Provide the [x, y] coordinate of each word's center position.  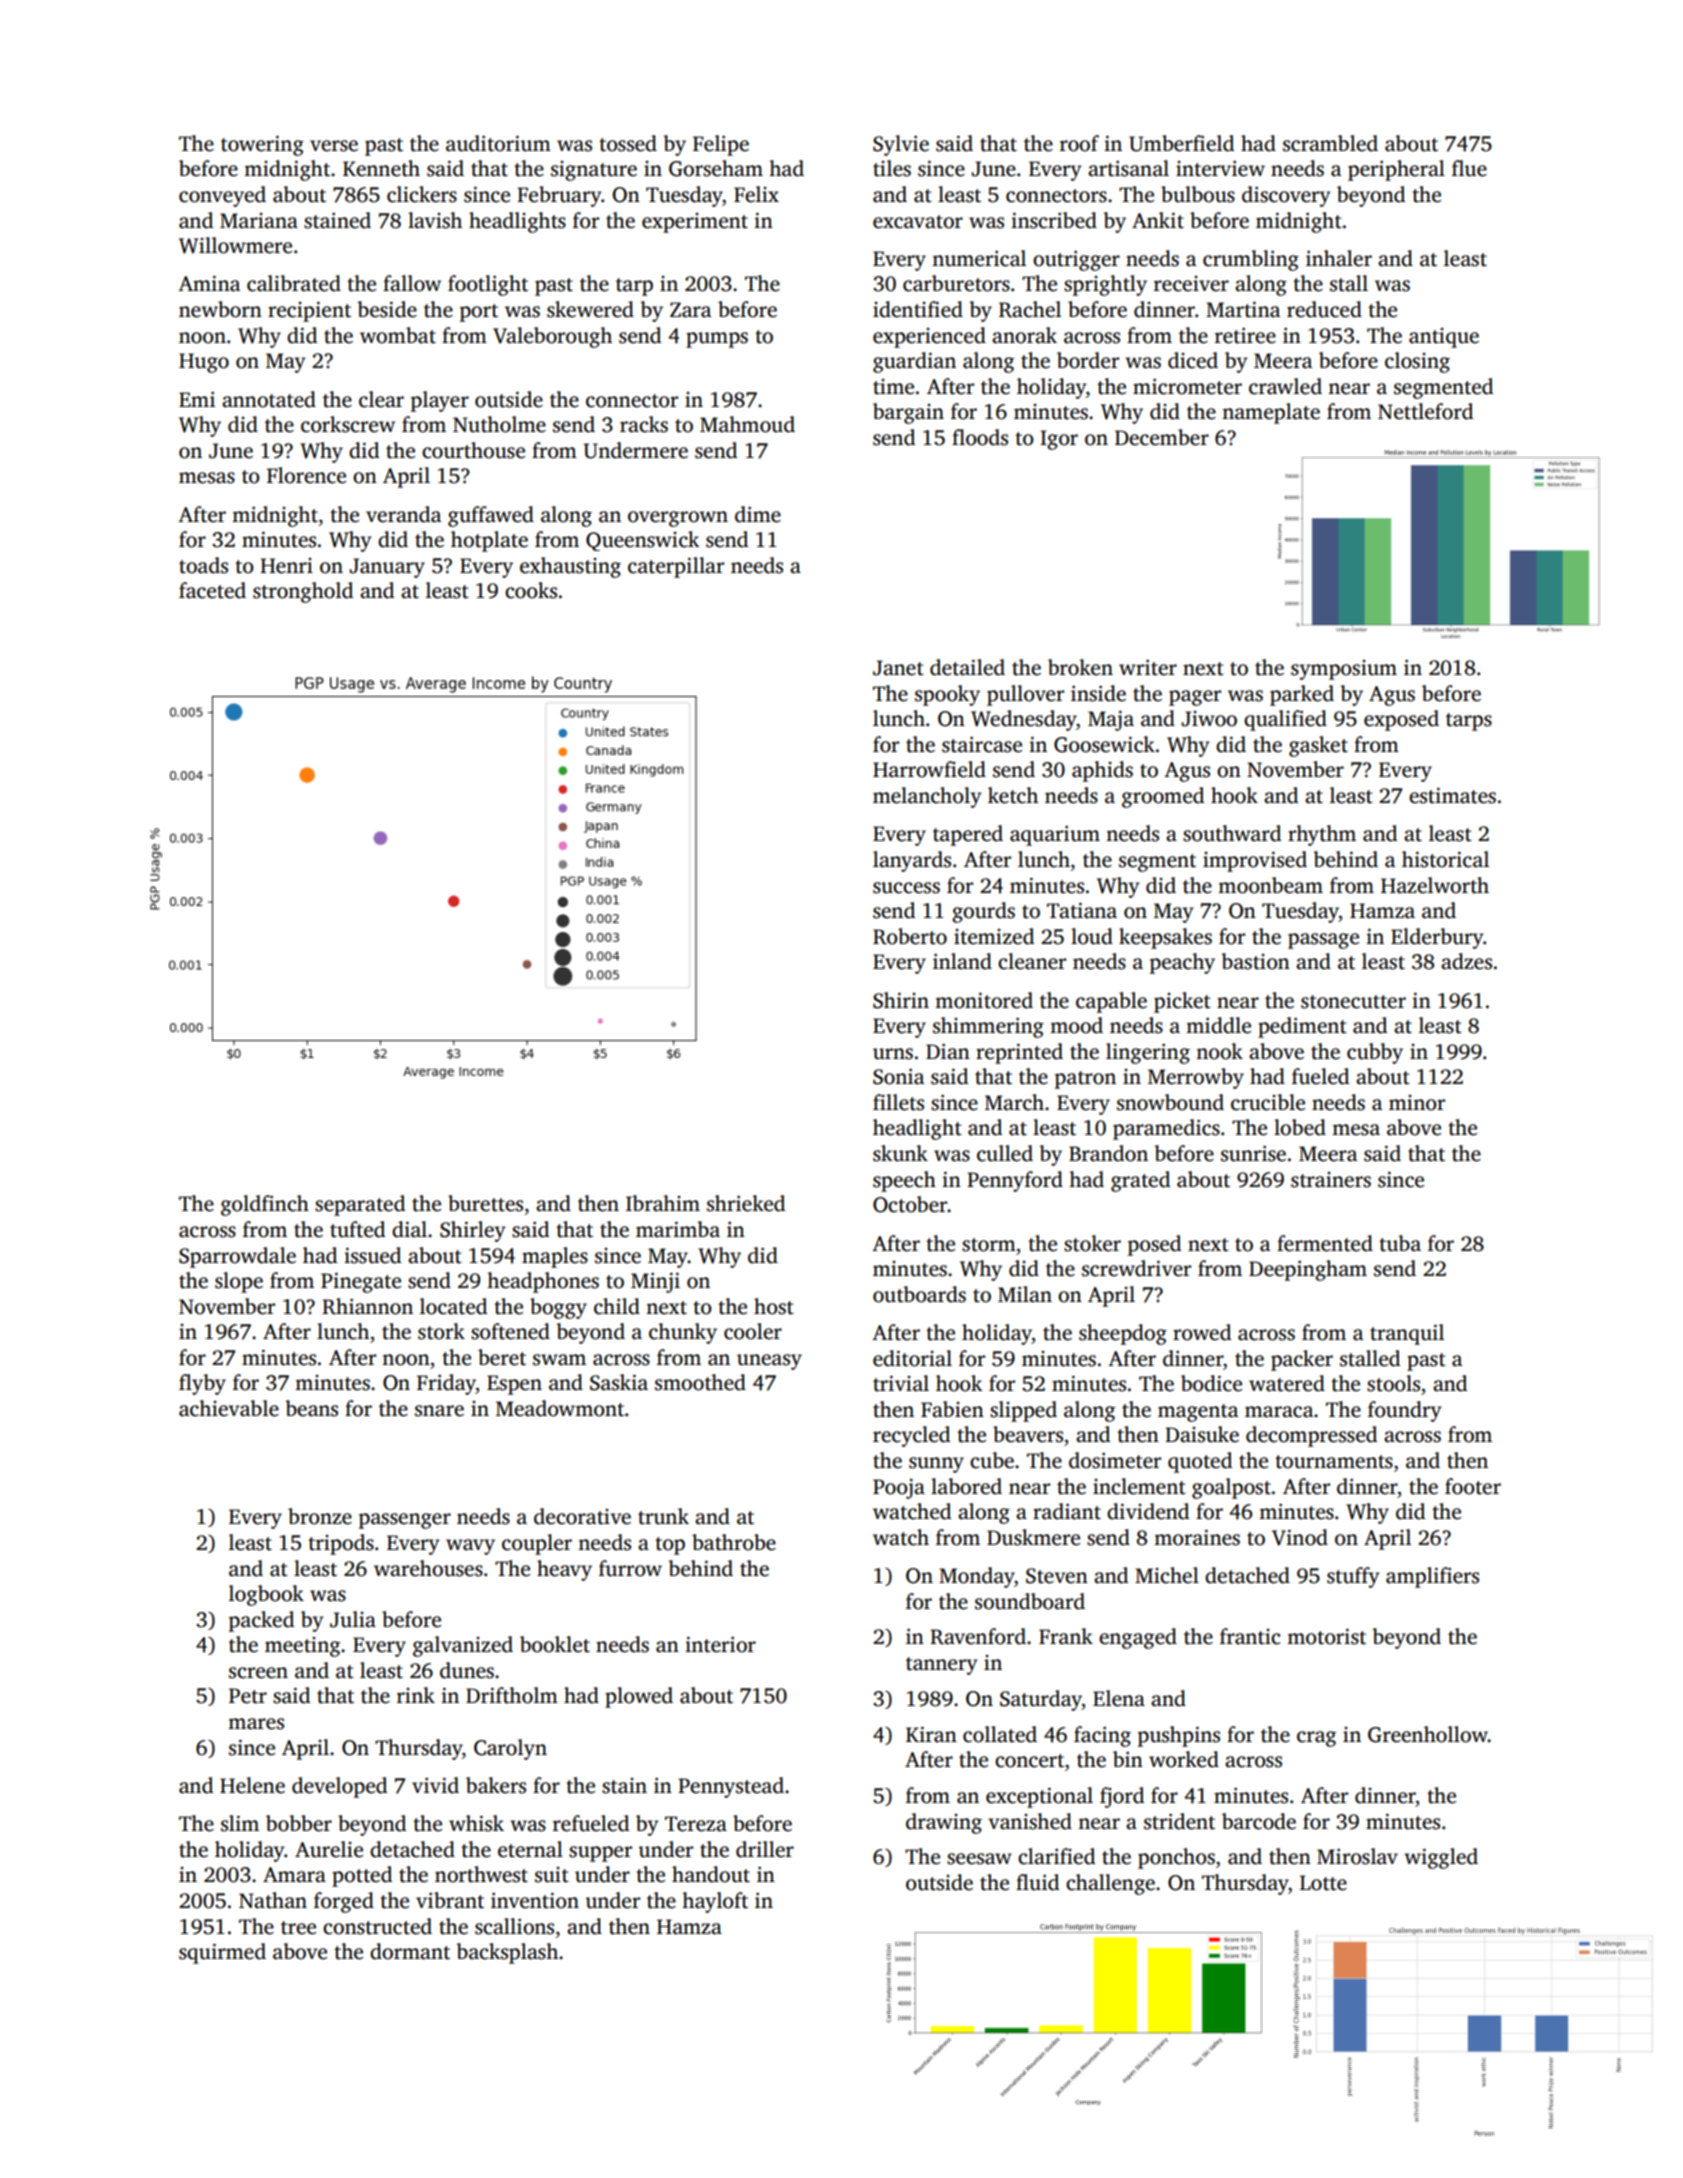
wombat [398, 335]
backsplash [507, 1953]
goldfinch [265, 1205]
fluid [1037, 1882]
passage [1323, 941]
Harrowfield [929, 769]
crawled [1285, 386]
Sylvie [901, 145]
